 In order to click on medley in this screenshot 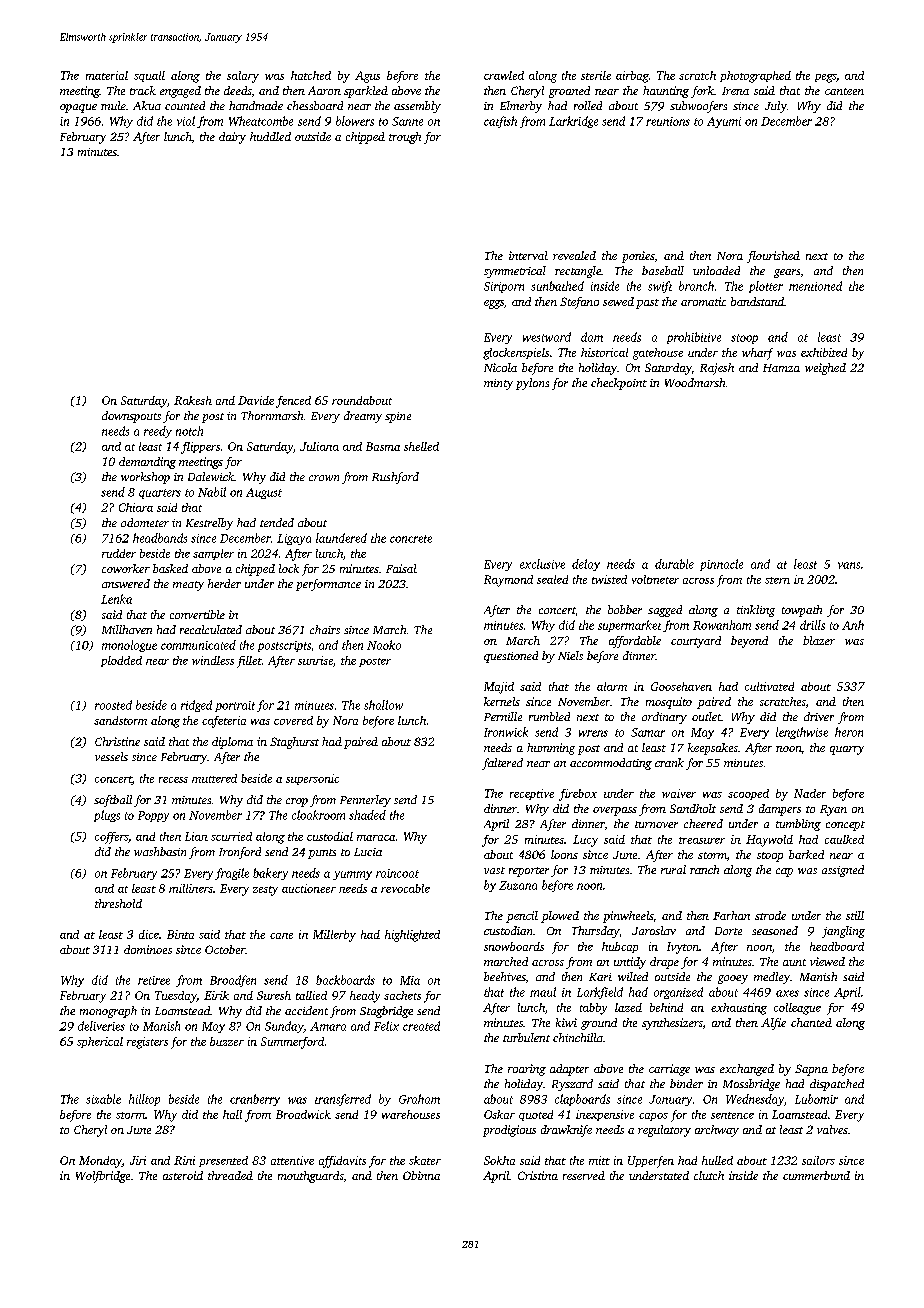, I will do `click(772, 978)`.
